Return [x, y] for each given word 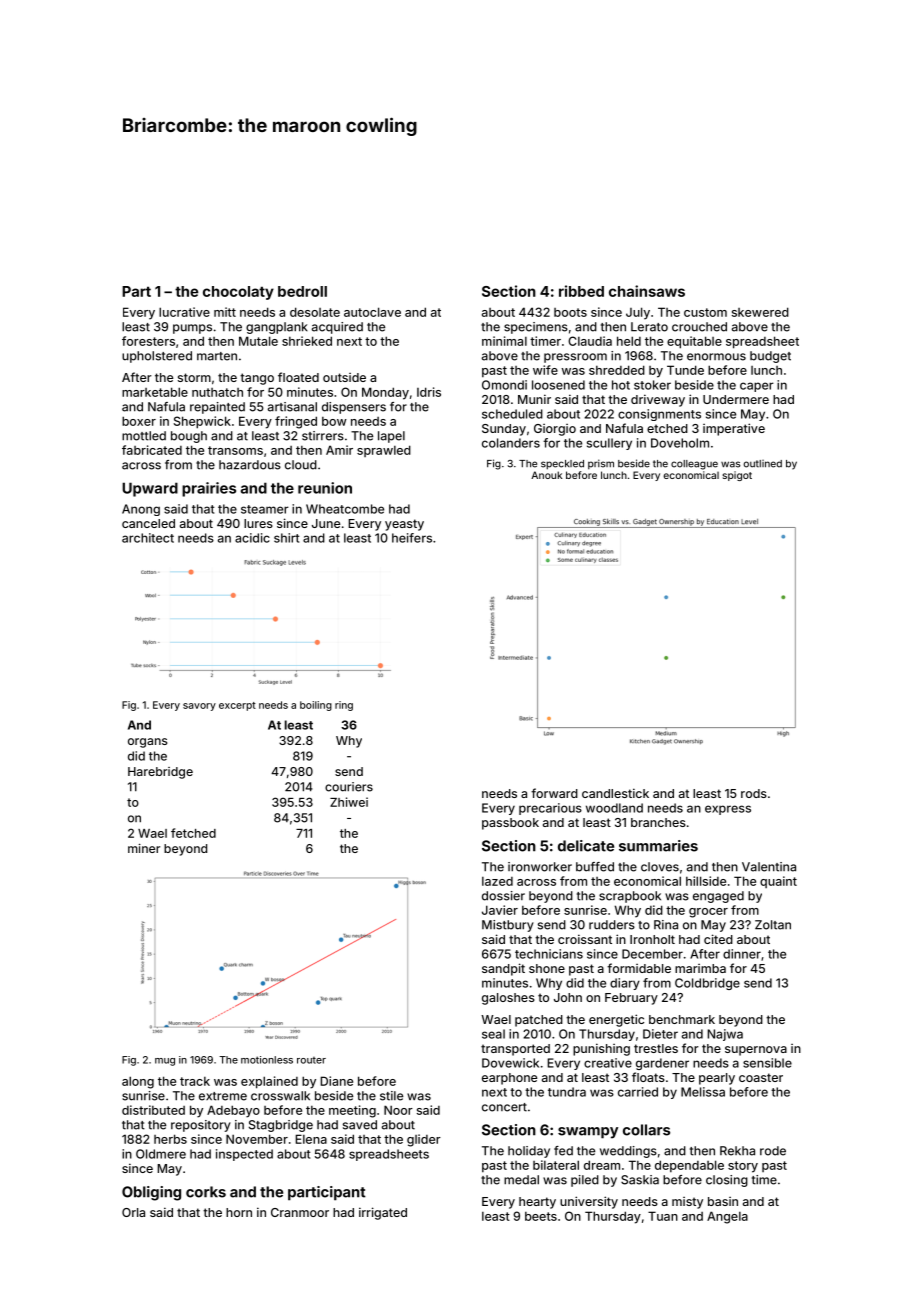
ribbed [581, 291]
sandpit [503, 969]
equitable [694, 342]
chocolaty [238, 293]
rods [754, 793]
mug [165, 1062]
